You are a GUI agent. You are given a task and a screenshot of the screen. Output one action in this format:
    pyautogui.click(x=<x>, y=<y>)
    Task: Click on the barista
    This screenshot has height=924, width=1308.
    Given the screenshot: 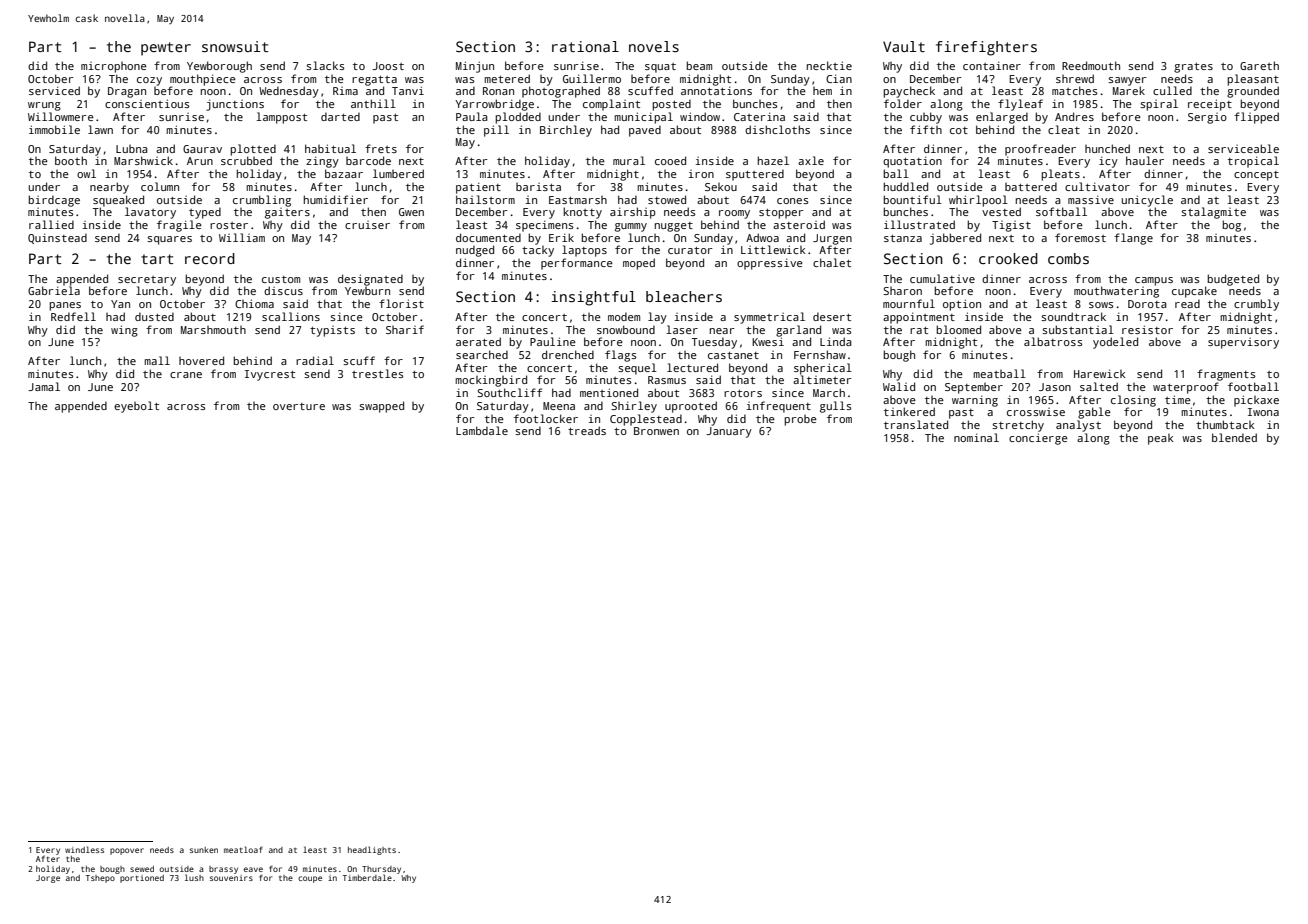 What is the action you would take?
    pyautogui.click(x=538, y=187)
